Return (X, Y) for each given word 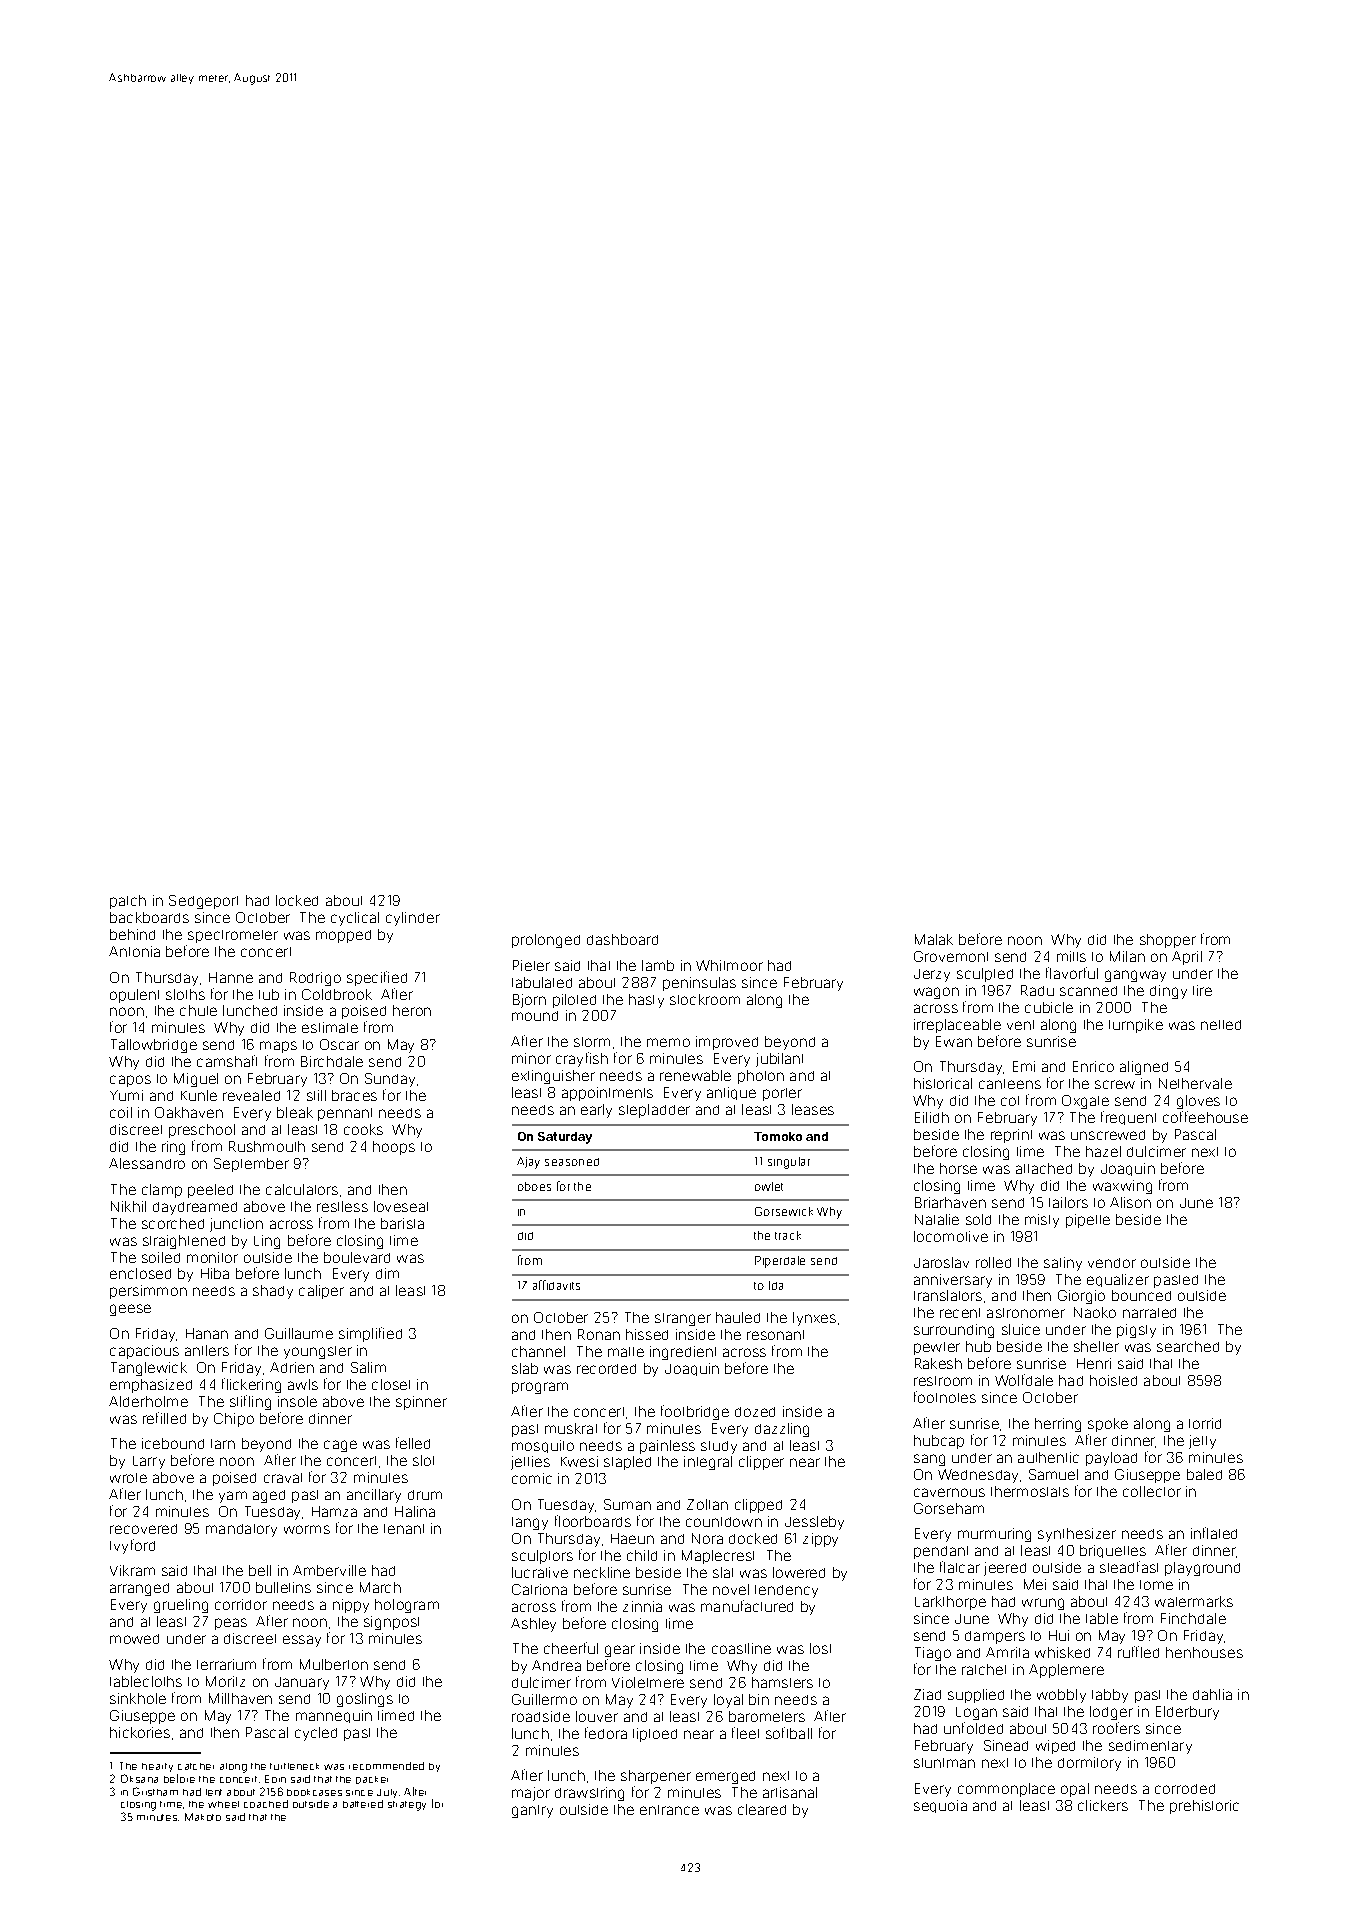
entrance (669, 1810)
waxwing (1122, 1187)
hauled (738, 1317)
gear (620, 1651)
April (1187, 958)
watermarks (1194, 1601)
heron (412, 1010)
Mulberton (334, 1664)
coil (121, 1112)
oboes (534, 1186)
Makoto (203, 1817)
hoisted (1113, 1380)
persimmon (148, 1292)
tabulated (542, 982)
